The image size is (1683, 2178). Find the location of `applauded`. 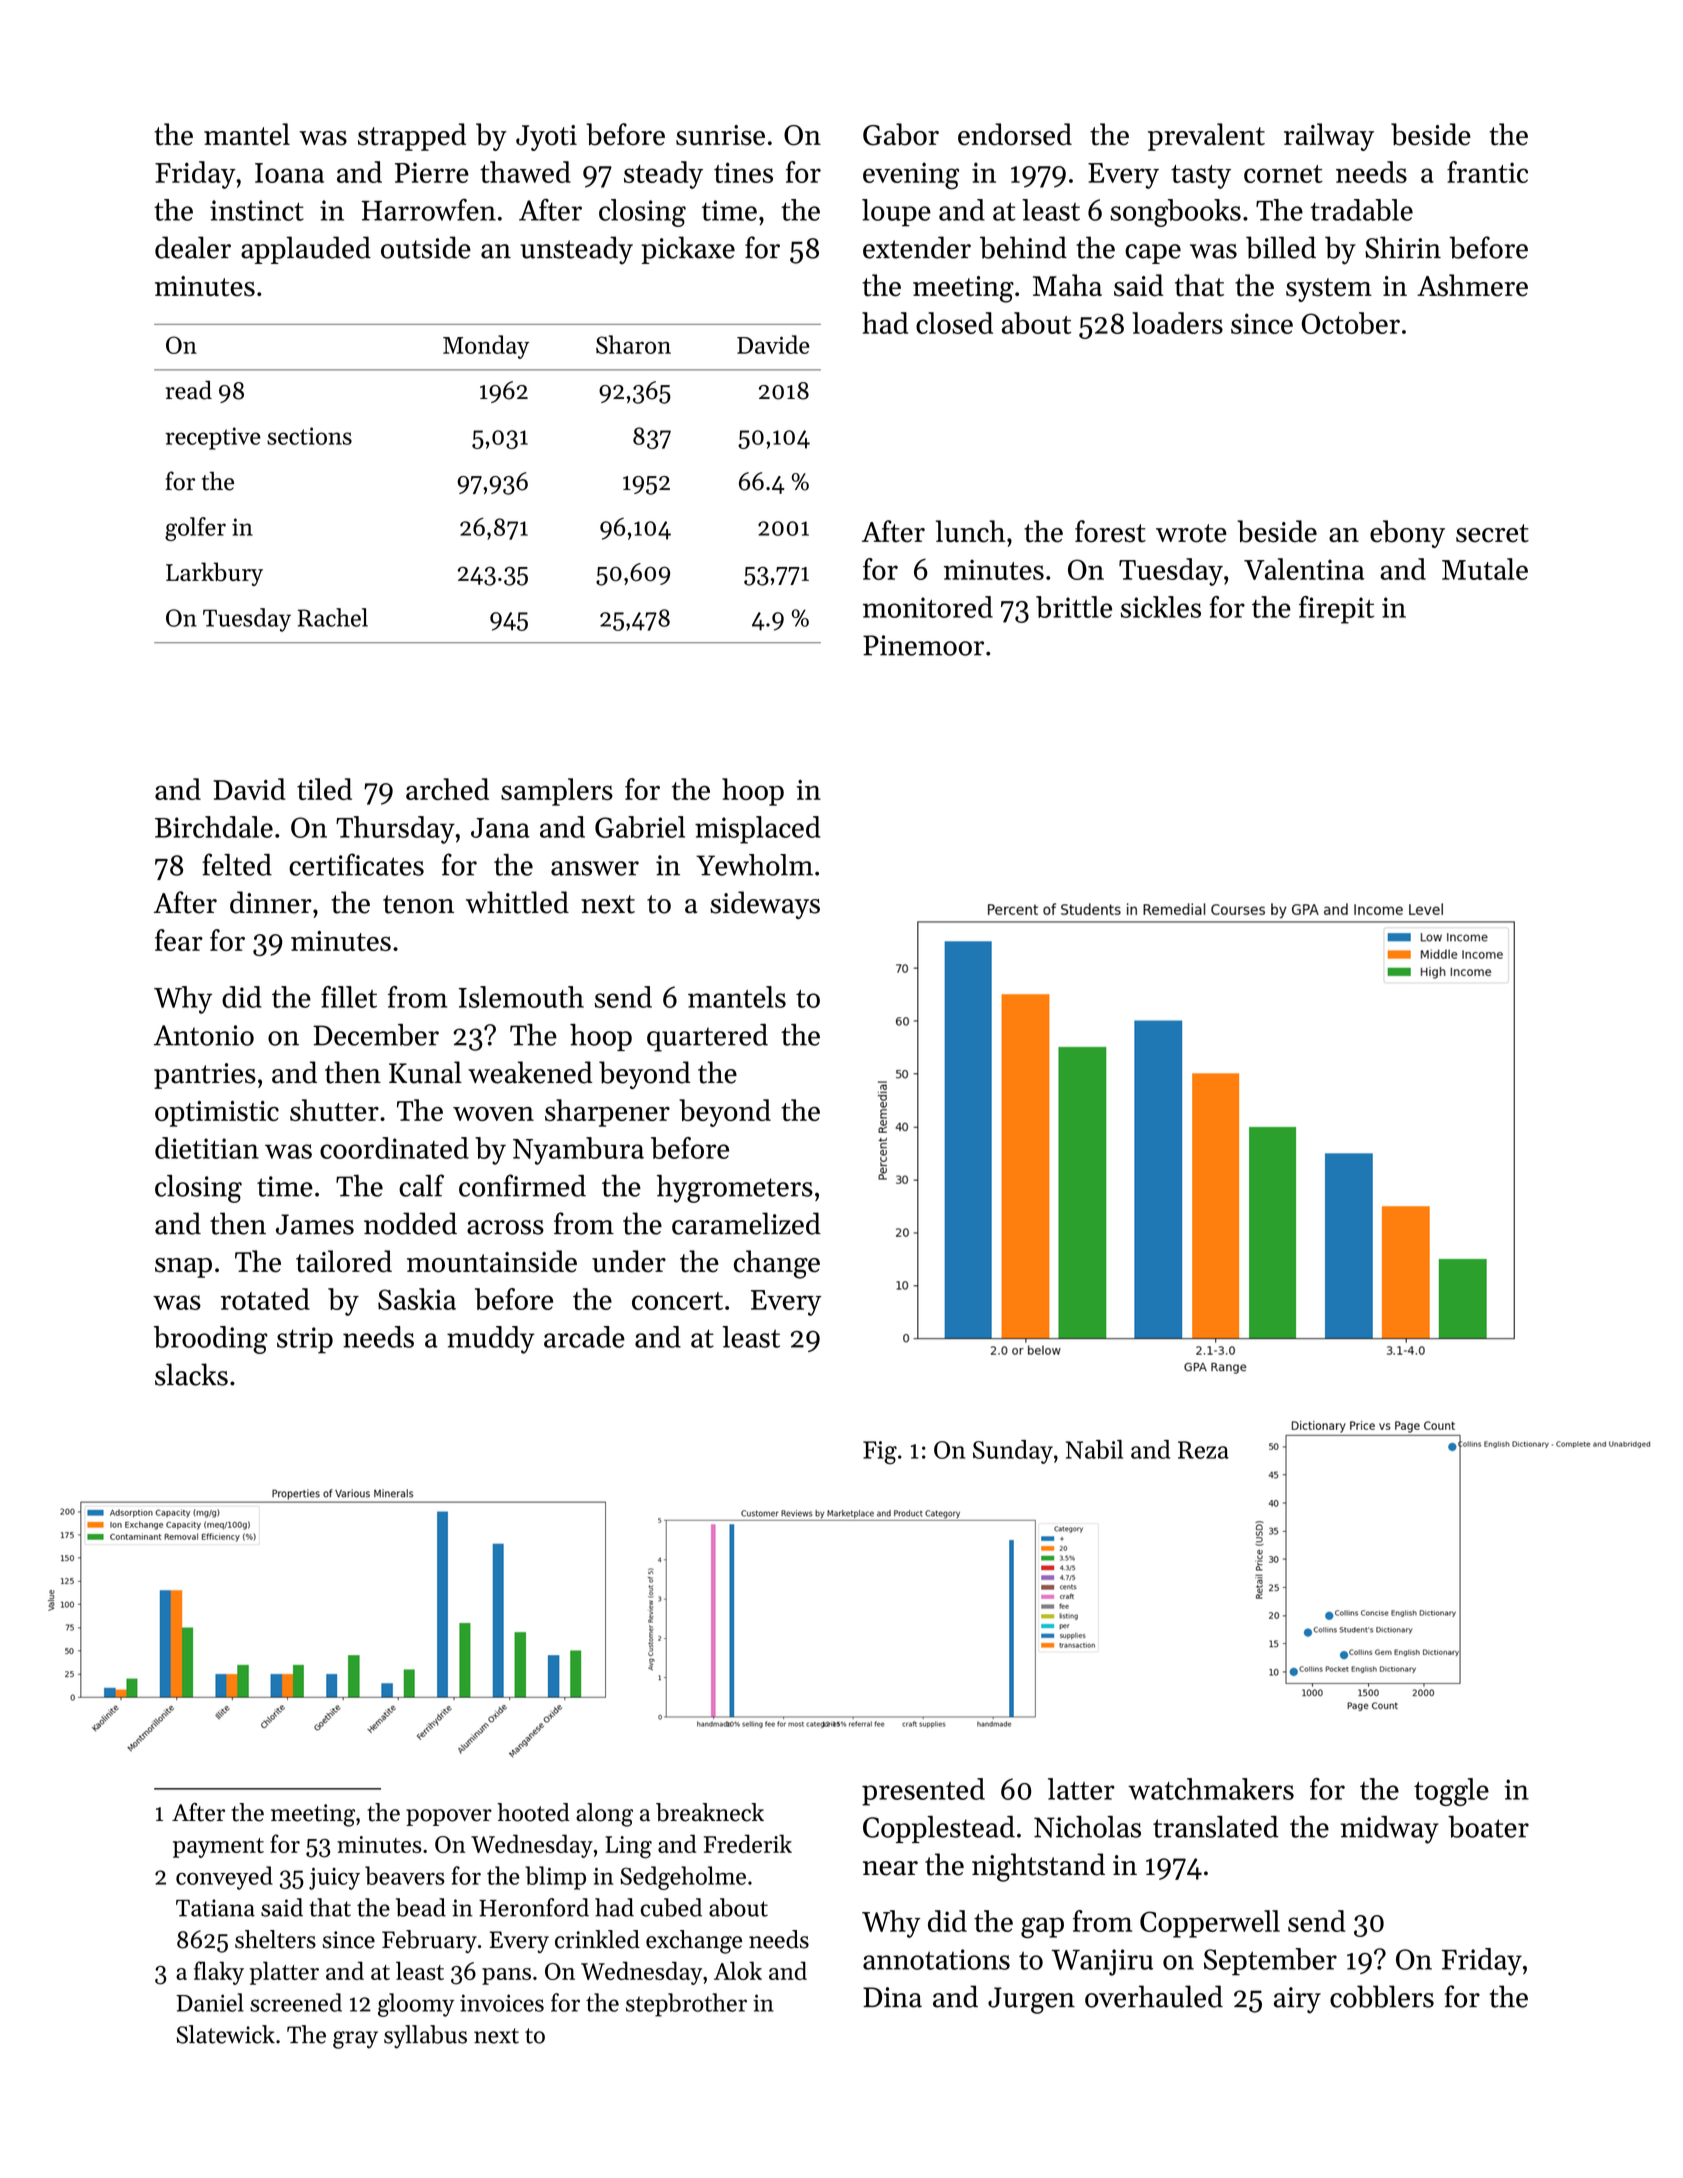

applauded is located at coordinates (306, 250).
